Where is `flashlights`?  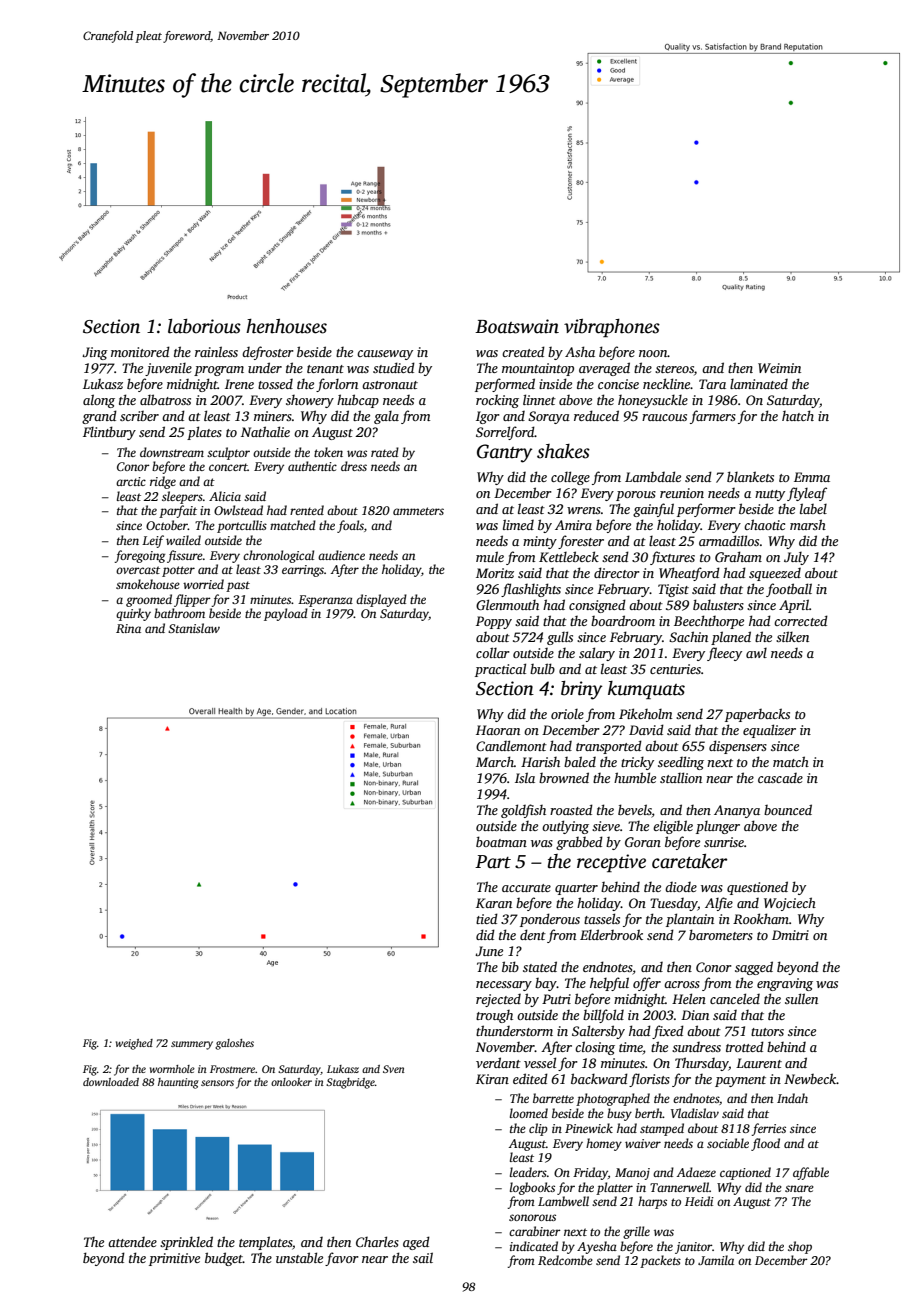 flashlights is located at coordinates (531, 590).
